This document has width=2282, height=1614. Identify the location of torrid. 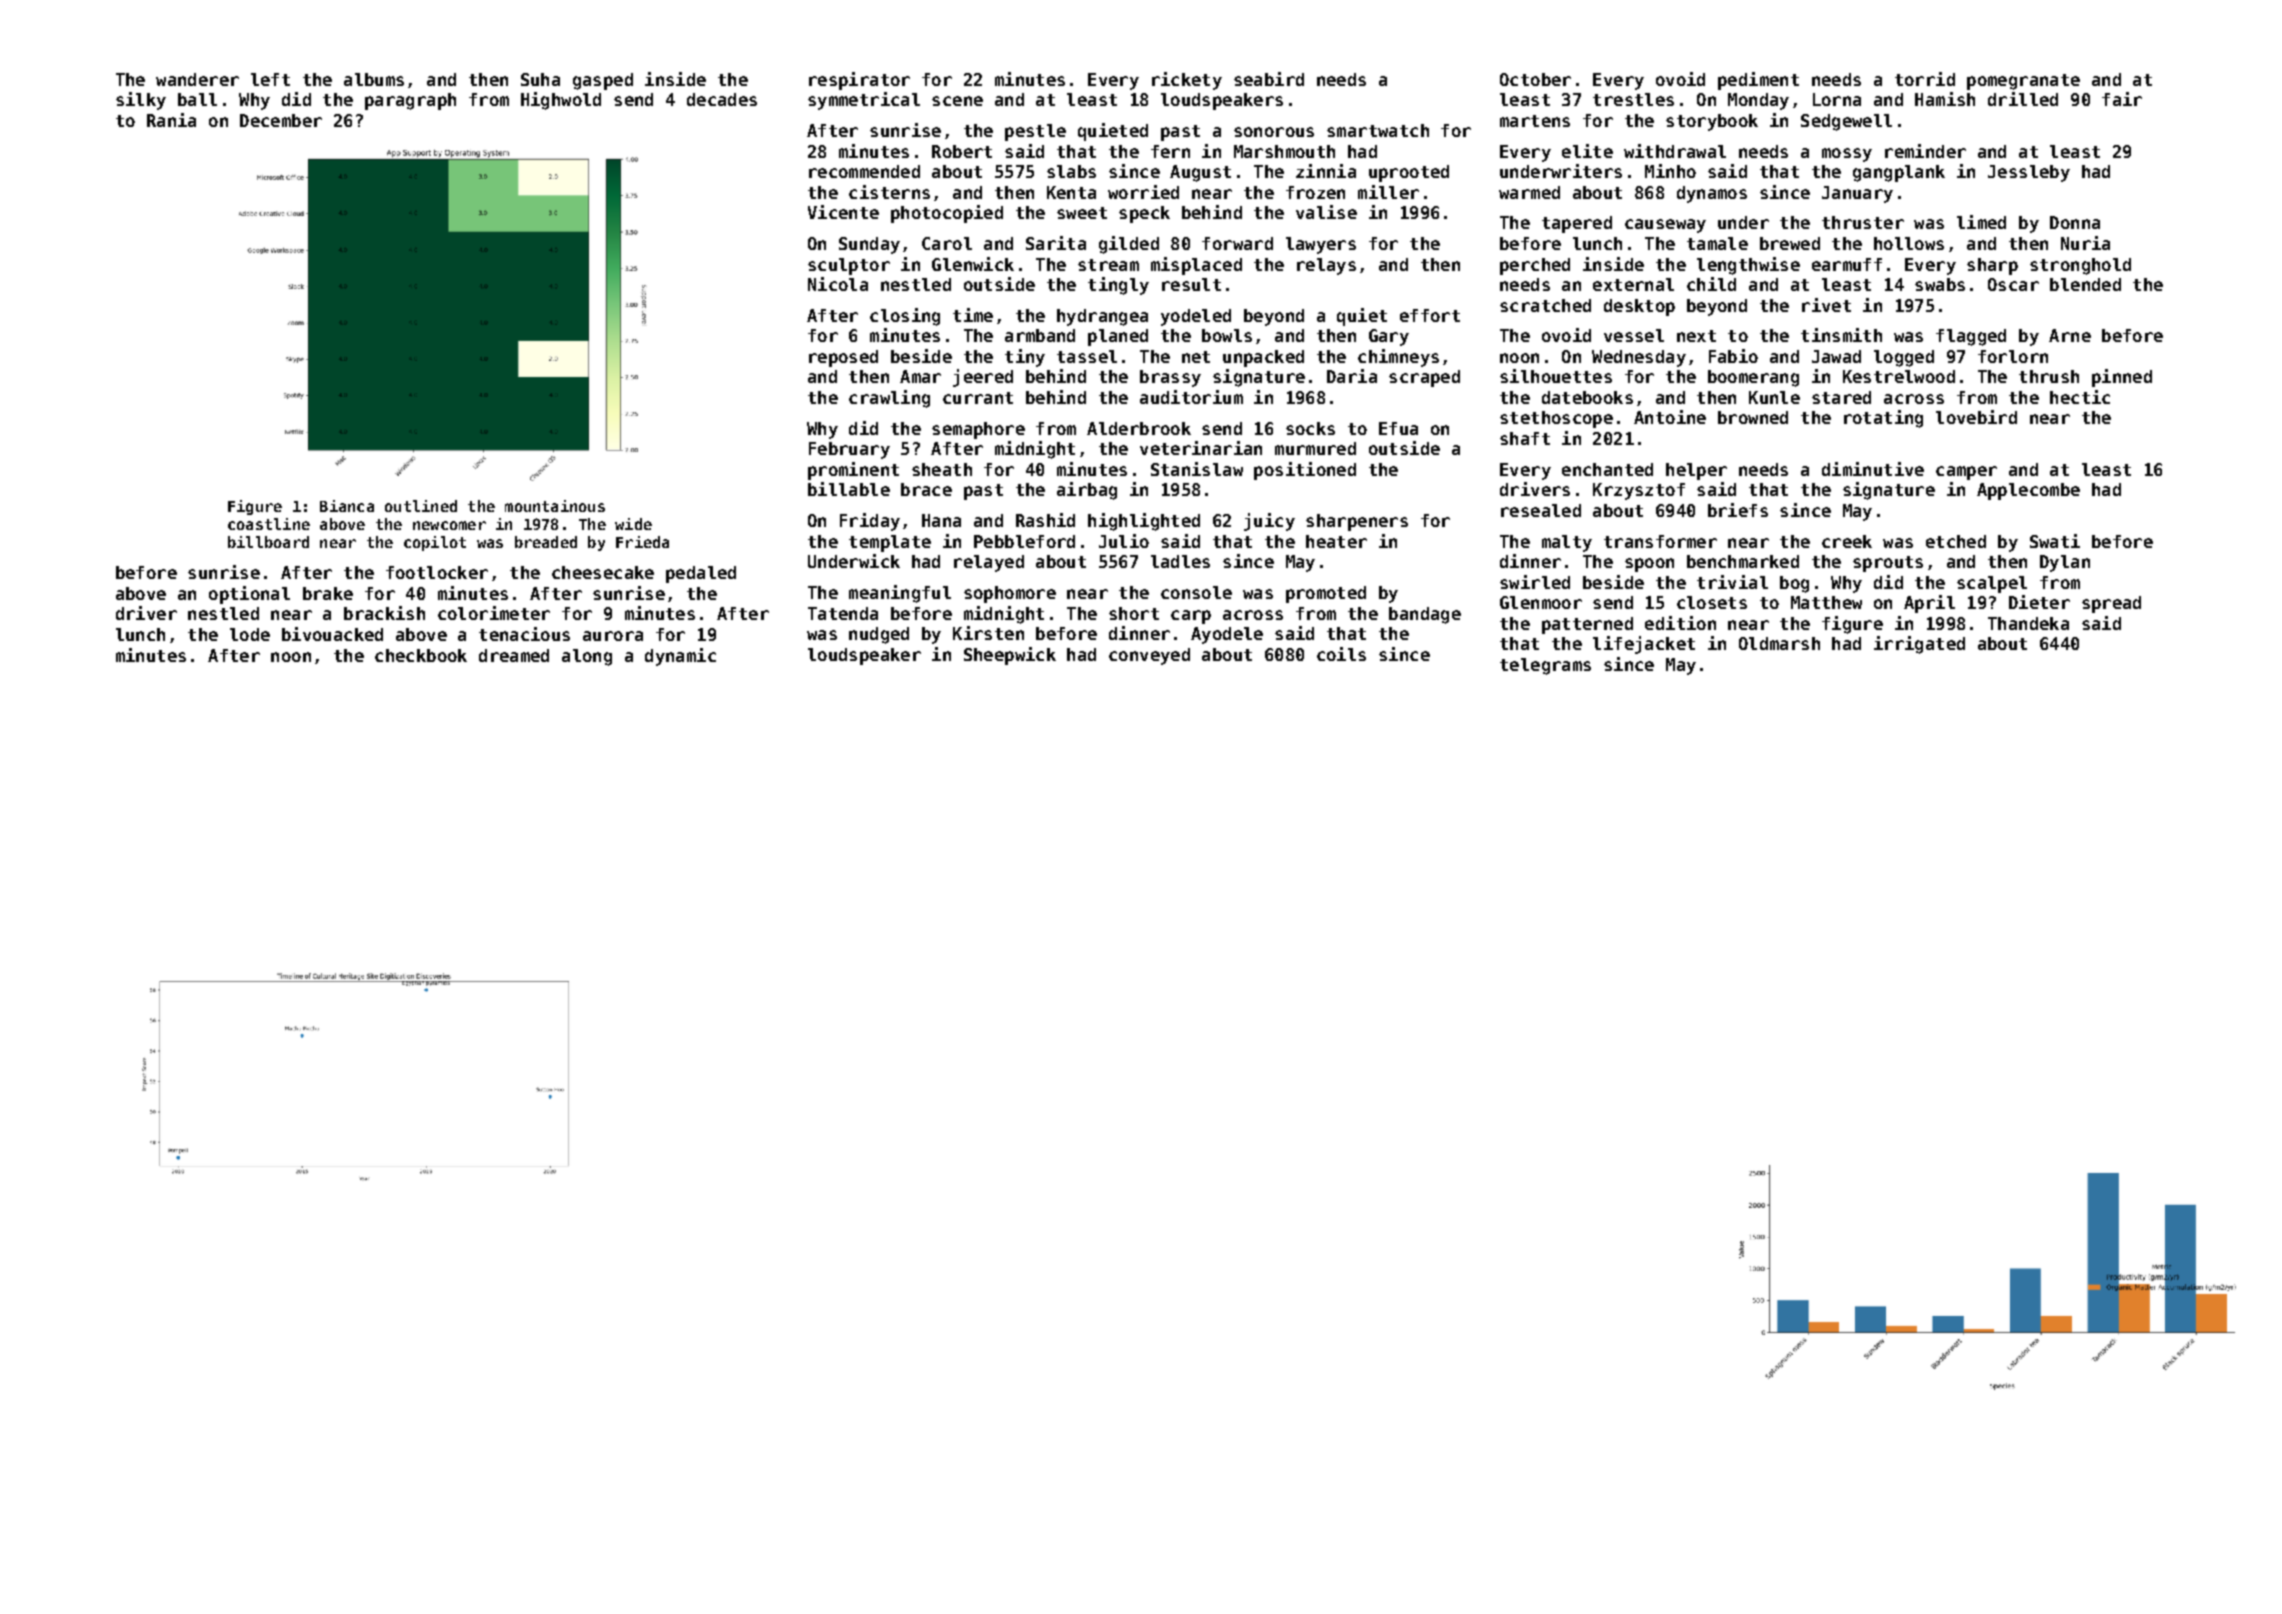
(1925, 79).
